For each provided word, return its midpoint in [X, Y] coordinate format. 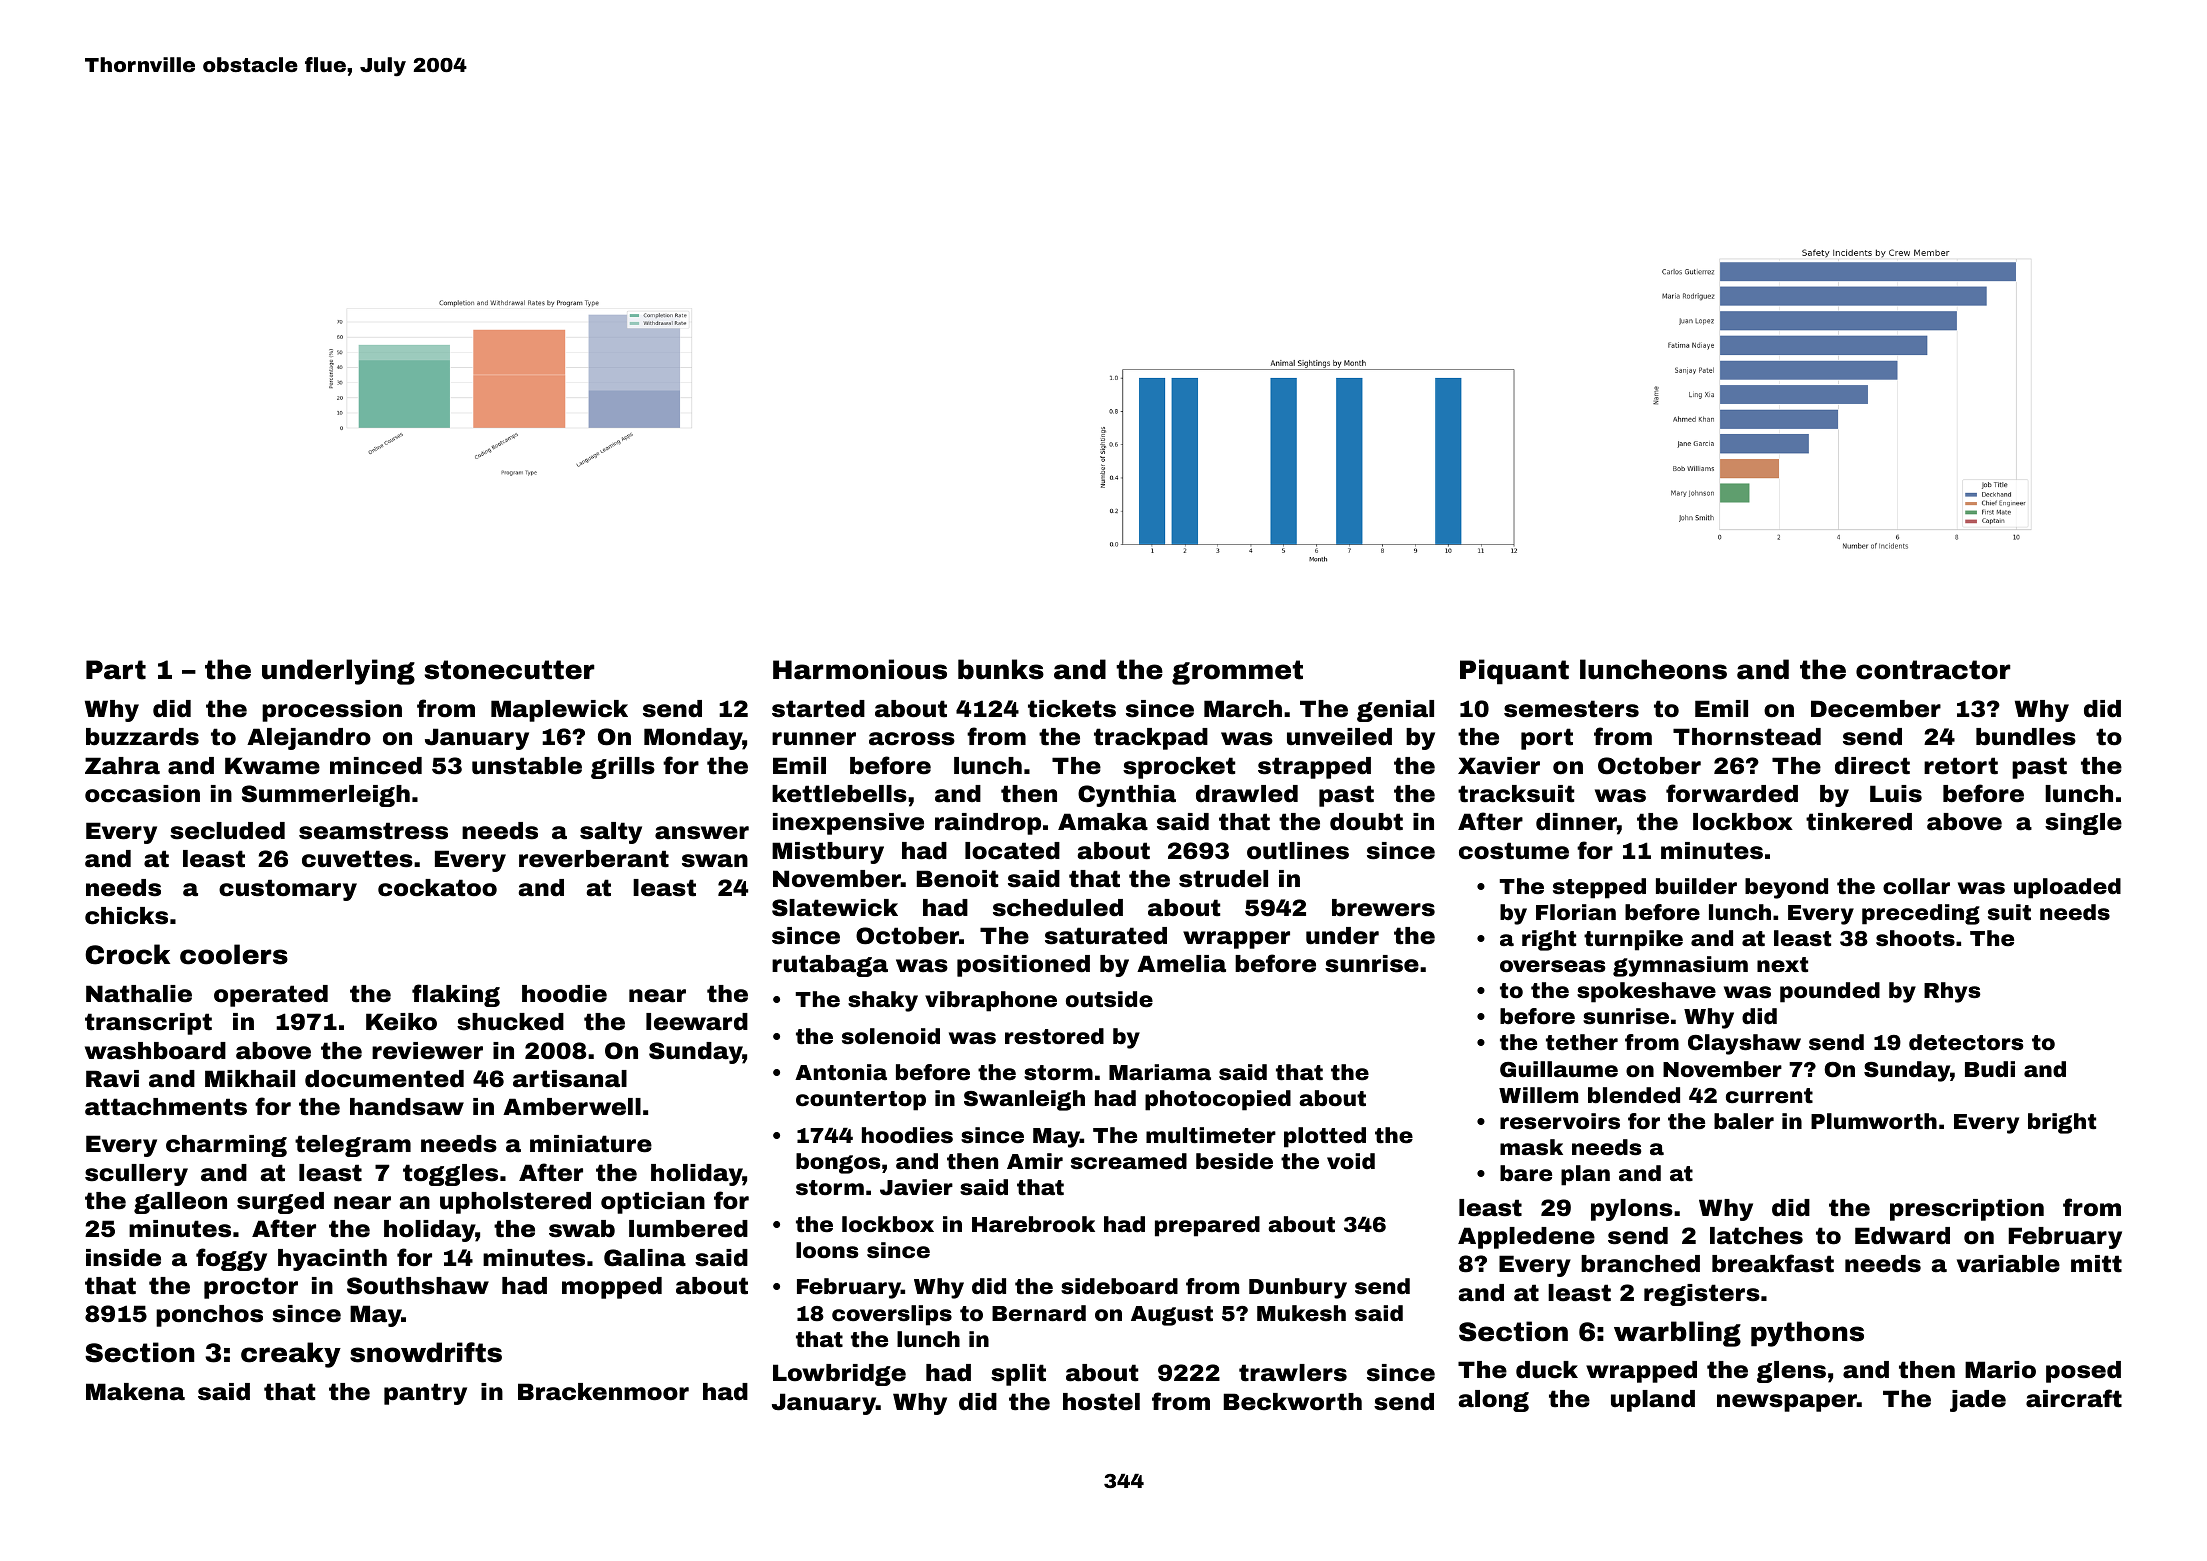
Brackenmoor [603, 1392]
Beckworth [1292, 1402]
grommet [1237, 672]
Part [116, 670]
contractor [1933, 670]
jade [1978, 1401]
